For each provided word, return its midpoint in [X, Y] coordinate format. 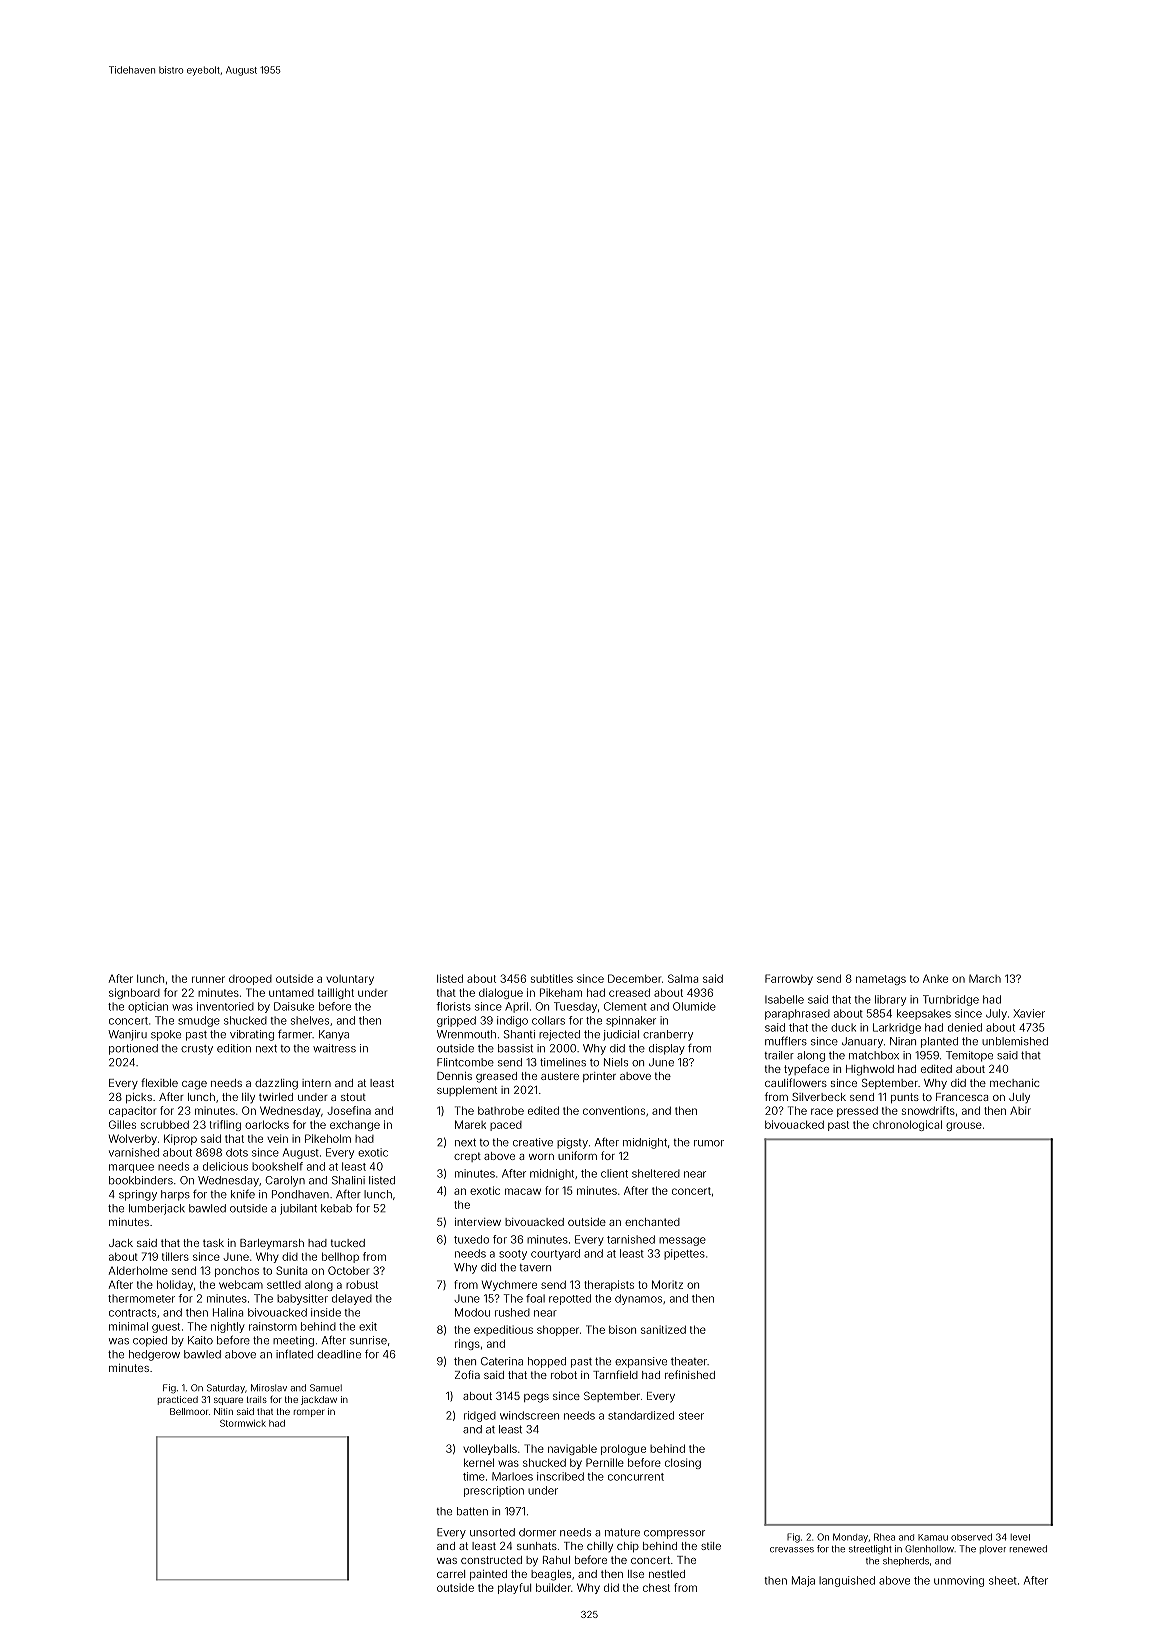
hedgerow [154, 1355]
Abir [1020, 1110]
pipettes [684, 1254]
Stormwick [243, 1423]
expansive [641, 1362]
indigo [512, 1021]
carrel [451, 1574]
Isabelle [784, 999]
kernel [479, 1462]
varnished [134, 1152]
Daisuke [294, 1006]
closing [683, 1463]
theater [689, 1361]
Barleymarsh [272, 1244]
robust [362, 1284]
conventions [614, 1110]
